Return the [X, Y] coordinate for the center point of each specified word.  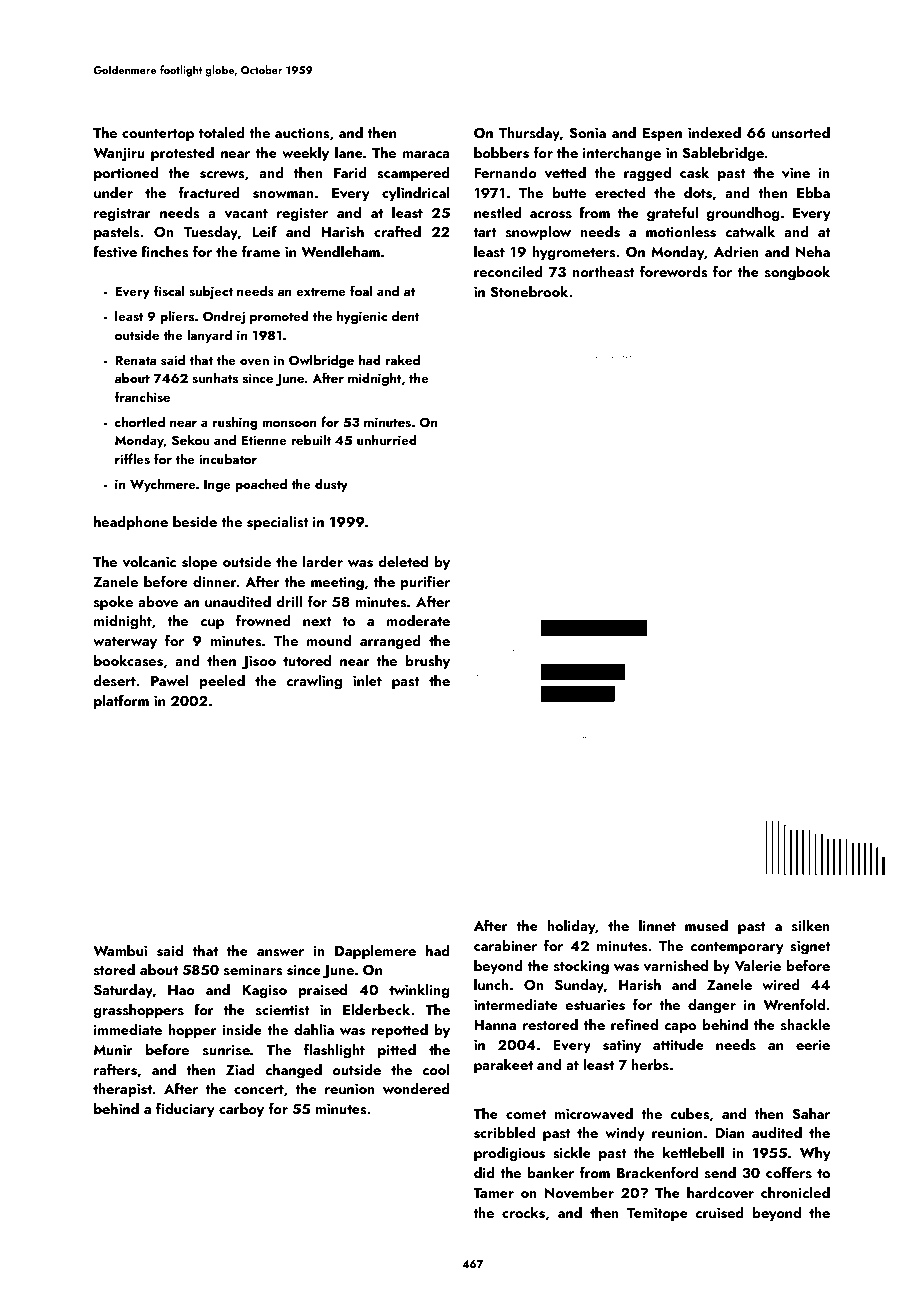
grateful [672, 214]
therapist [122, 1090]
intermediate [516, 1004]
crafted [397, 231]
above [158, 601]
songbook [797, 273]
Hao [181, 990]
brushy [427, 662]
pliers [177, 317]
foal [361, 290]
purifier [425, 582]
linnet [657, 925]
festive [115, 251]
